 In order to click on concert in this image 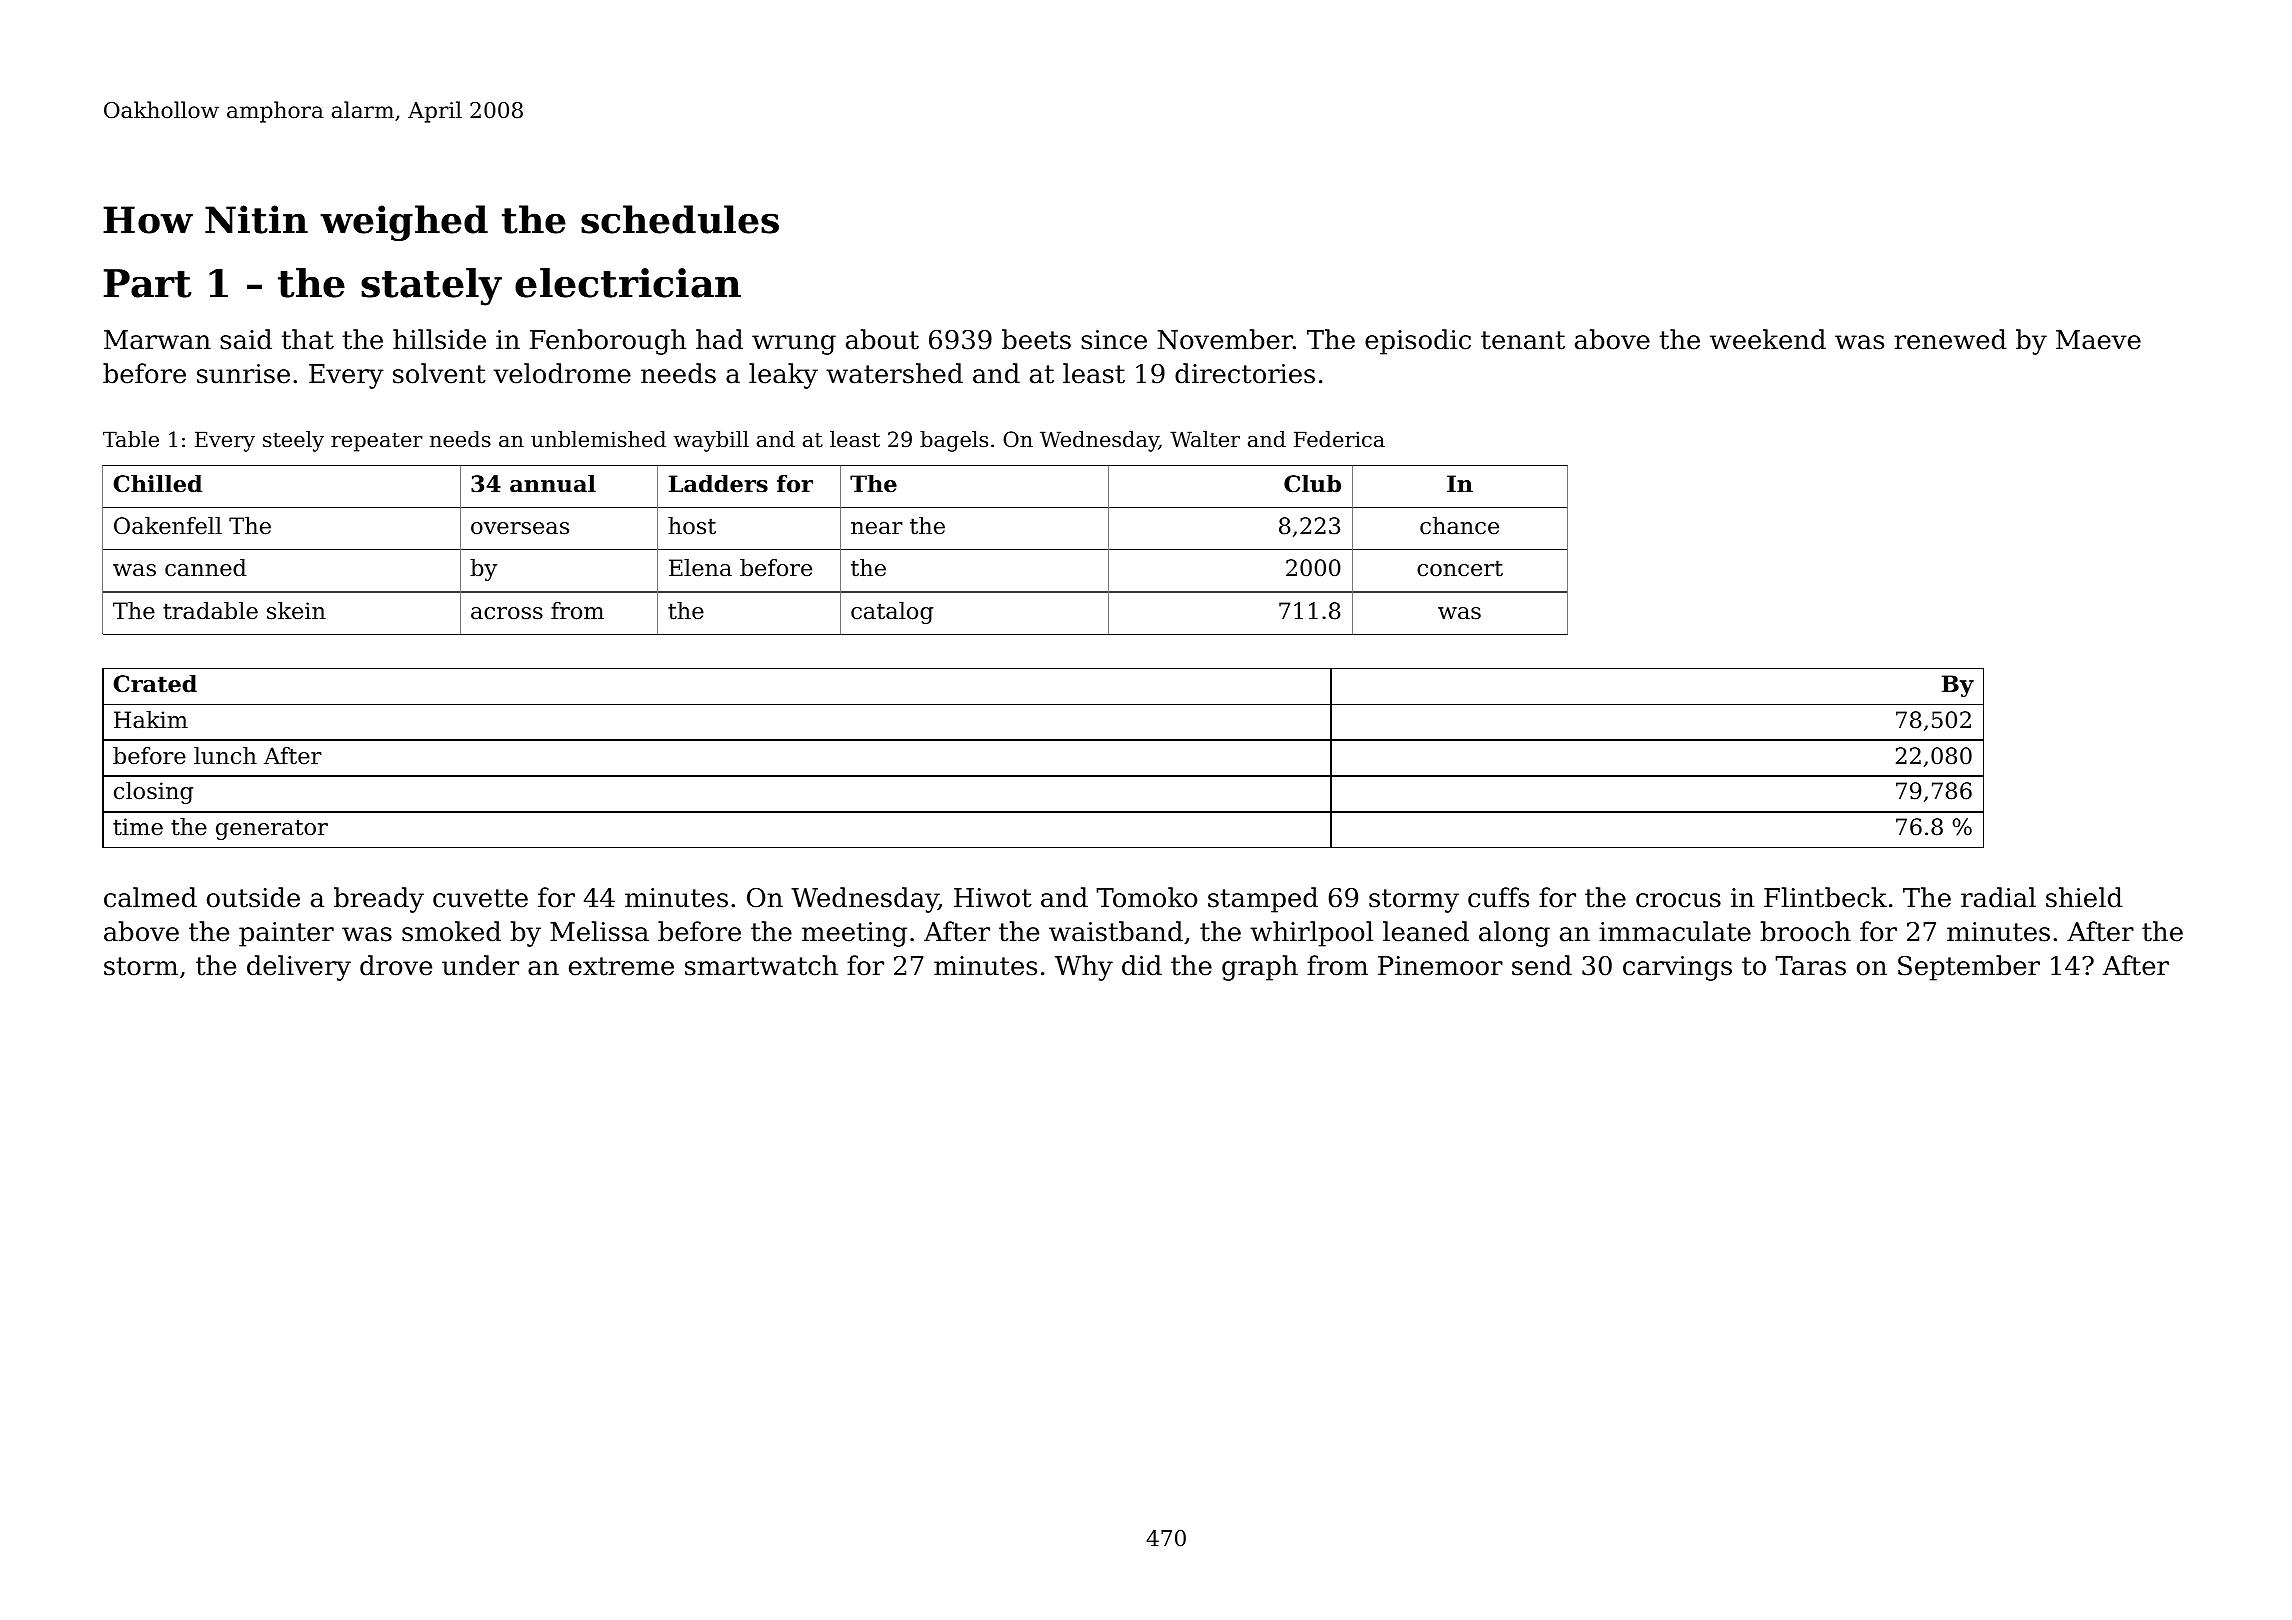, I will do `click(1460, 568)`.
